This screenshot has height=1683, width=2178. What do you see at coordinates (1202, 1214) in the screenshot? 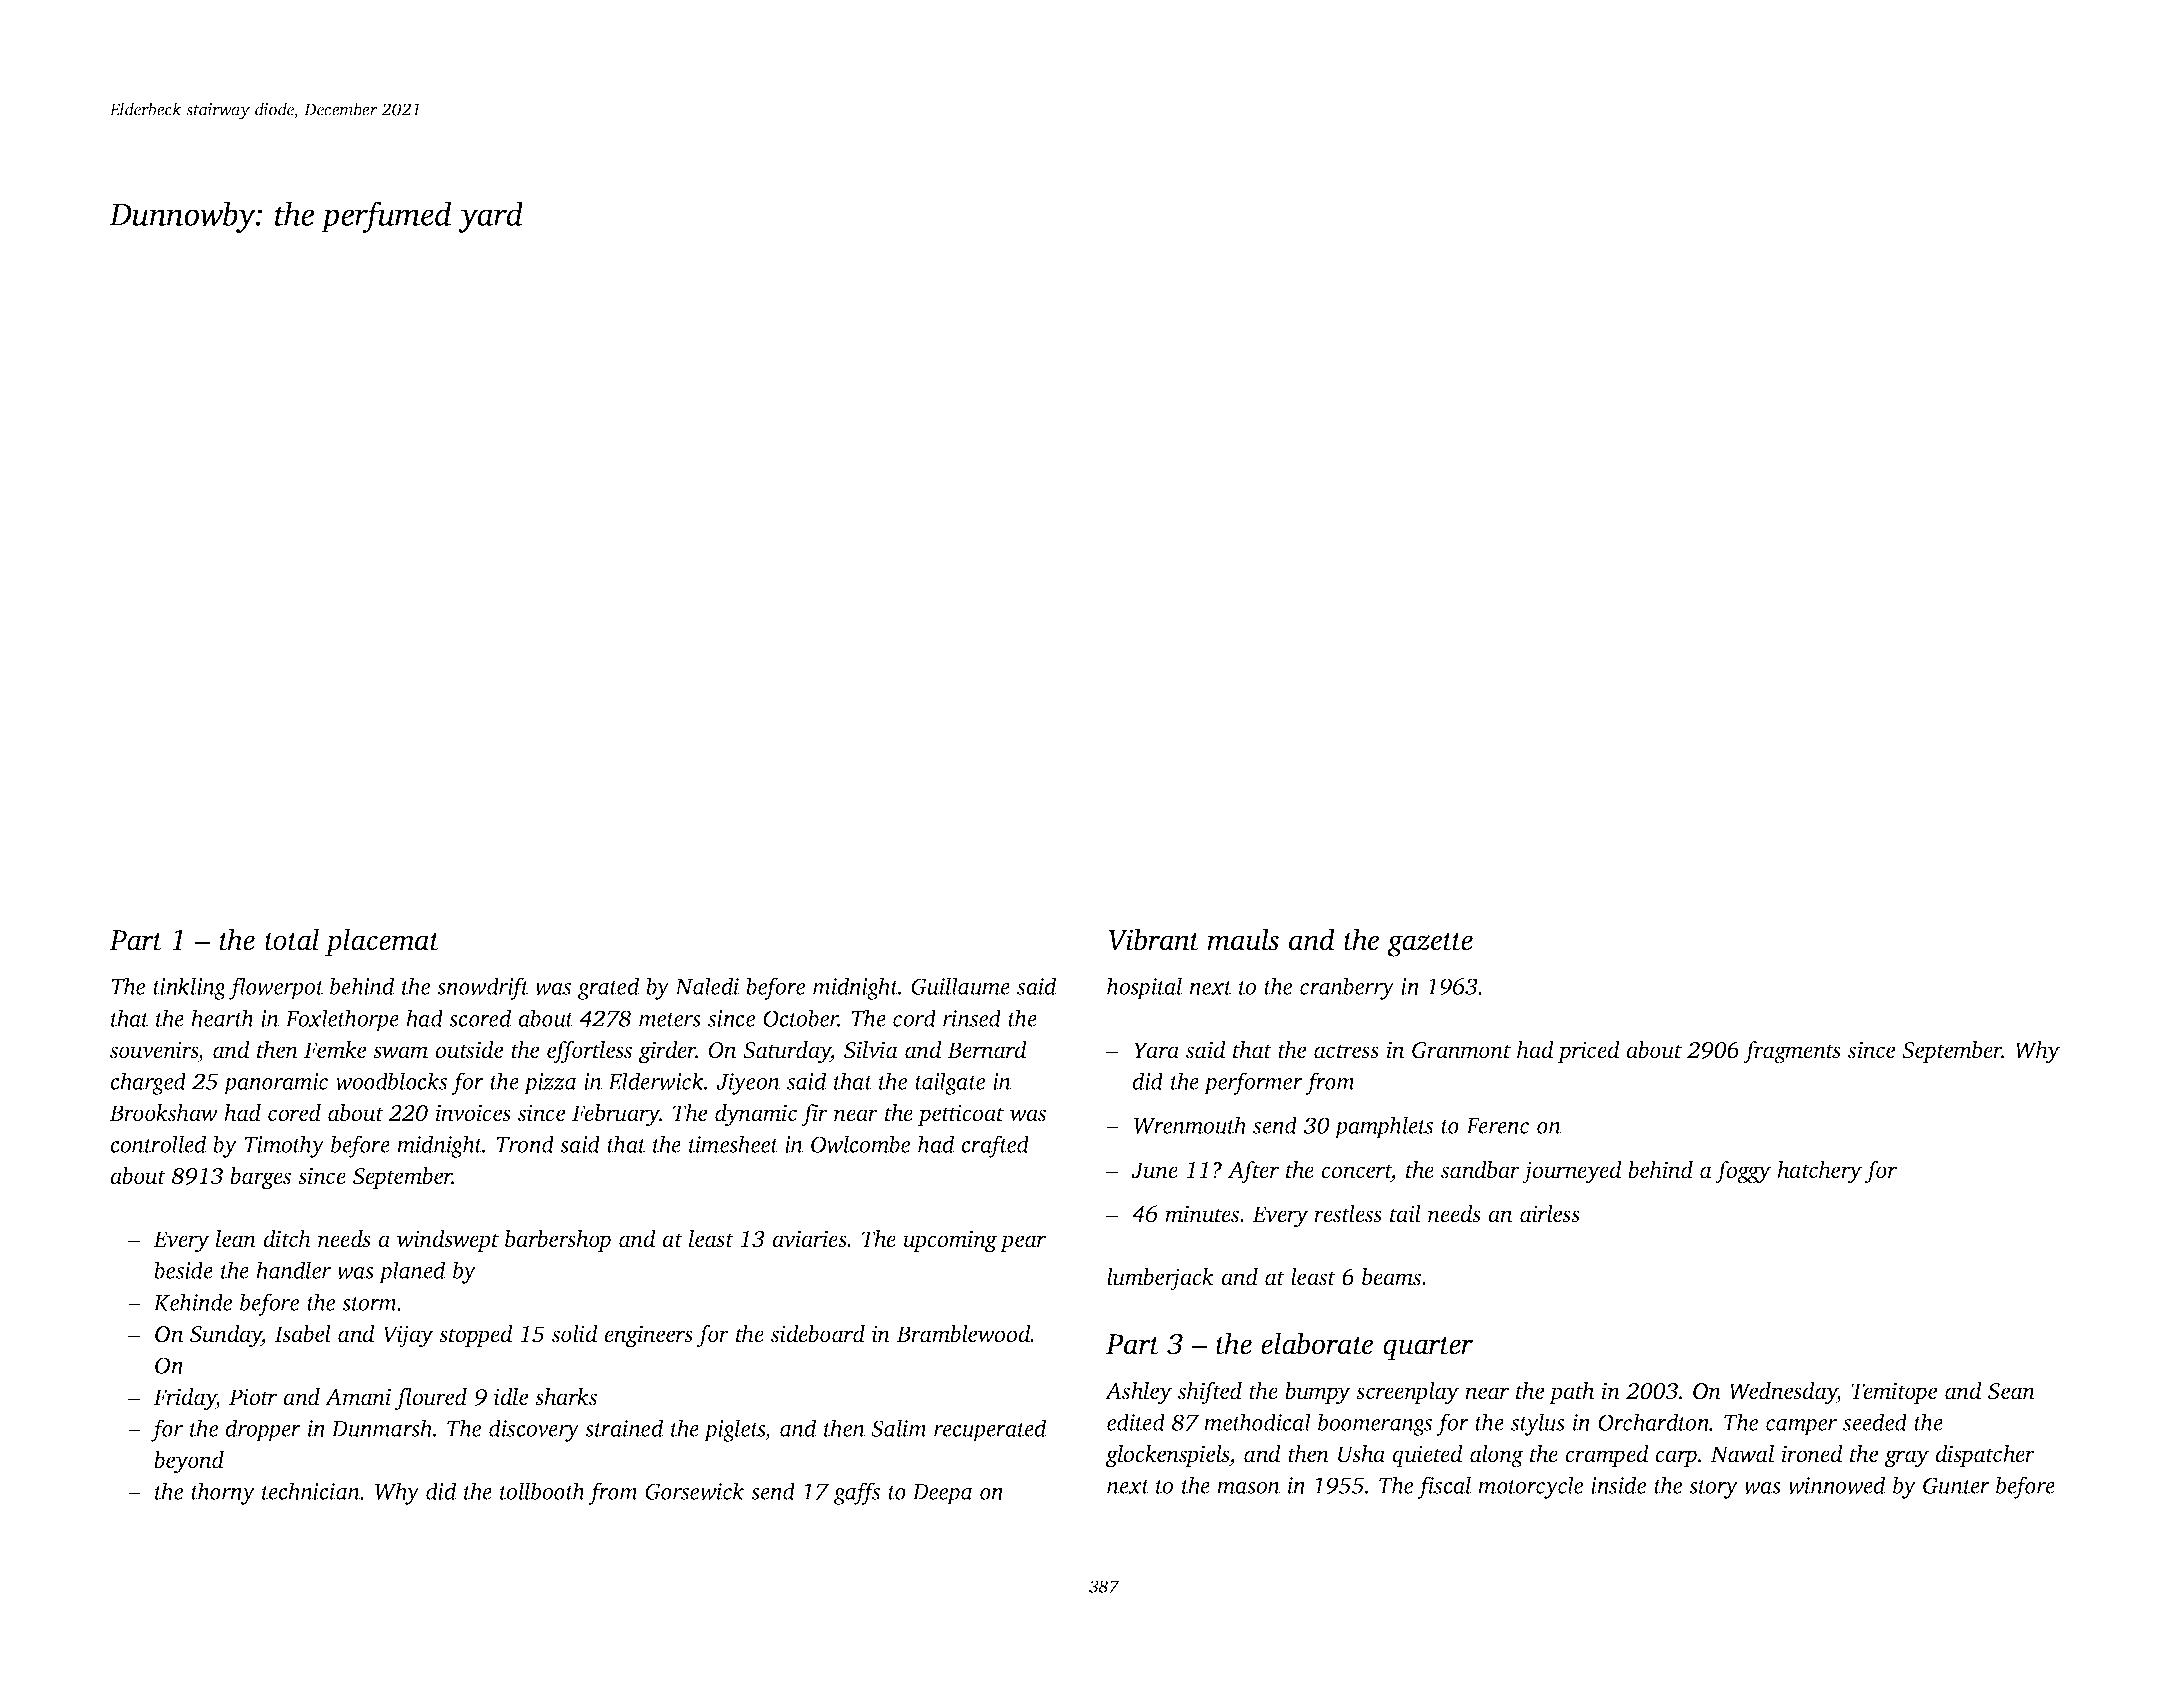
I see `minutes` at bounding box center [1202, 1214].
